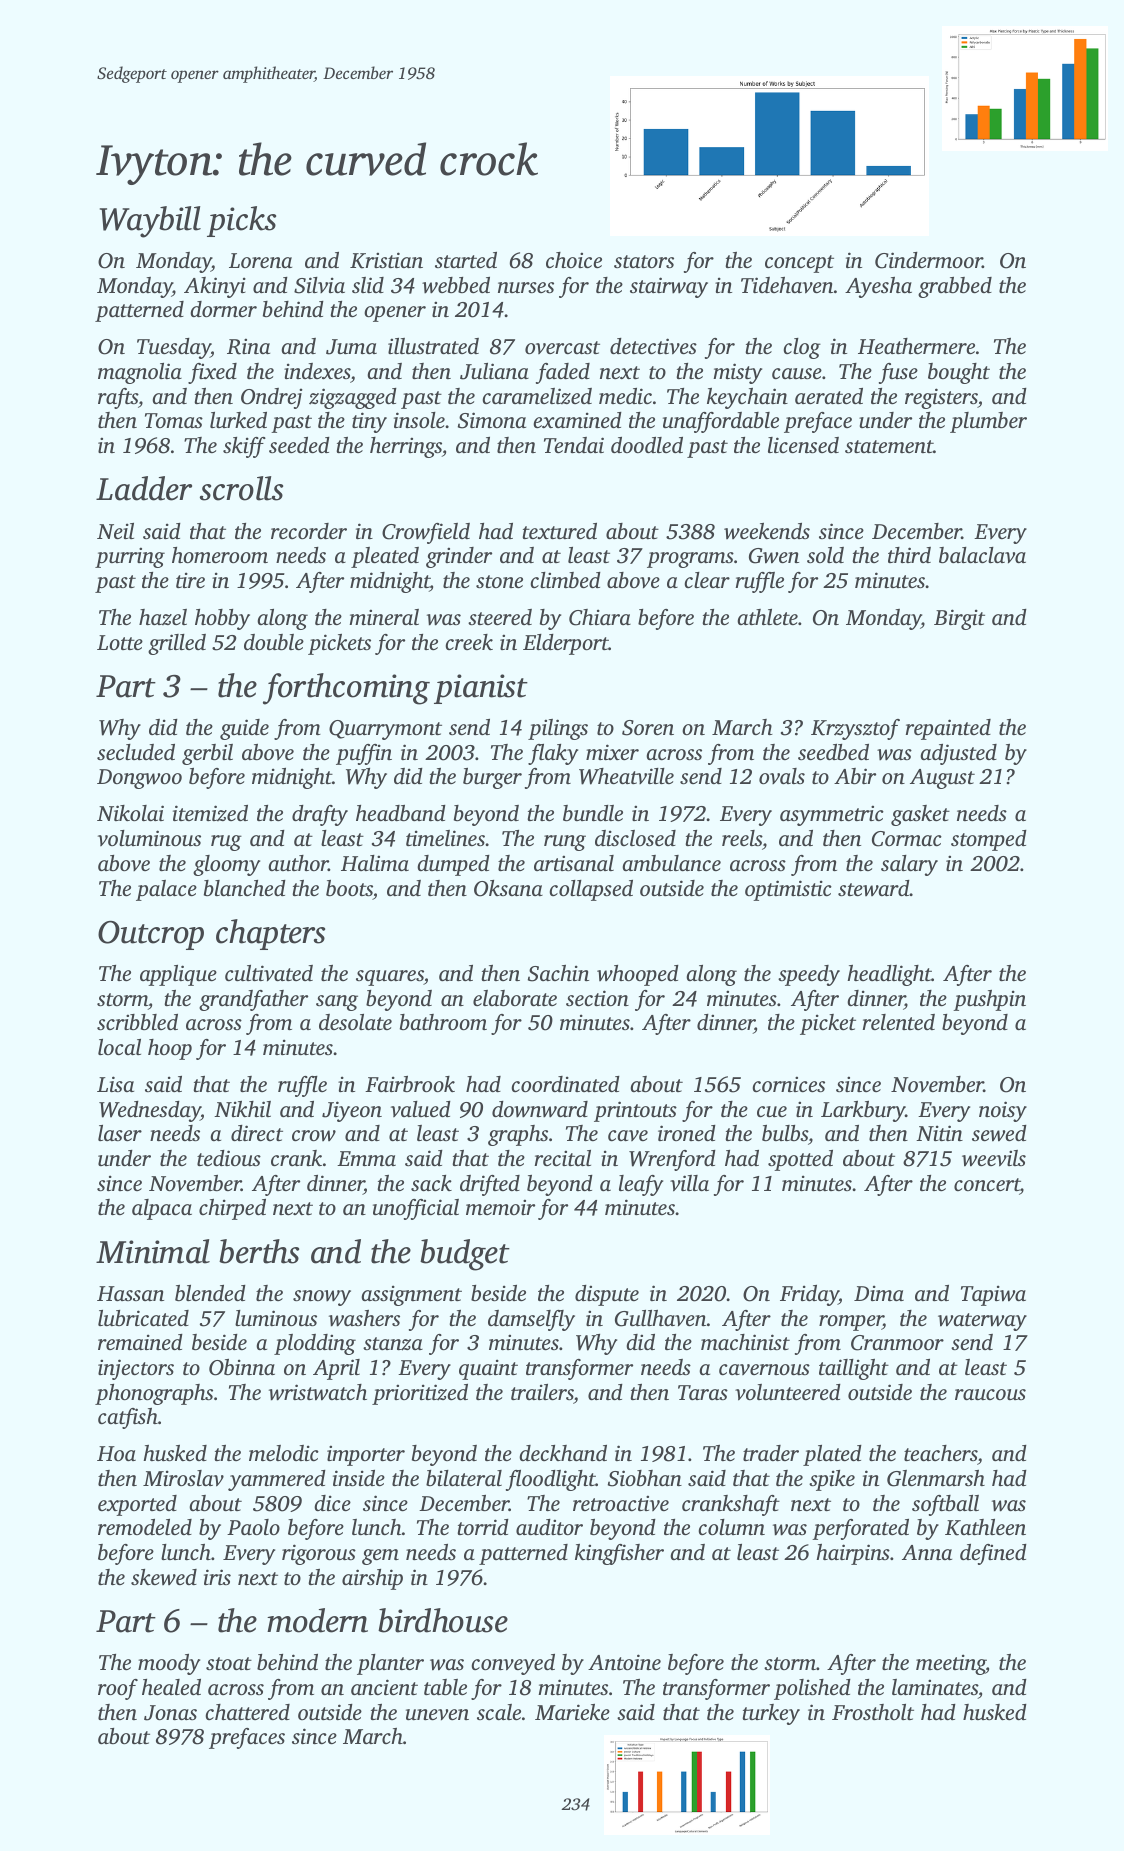 The width and height of the image is (1124, 1851). I want to click on ambulance, so click(671, 863).
